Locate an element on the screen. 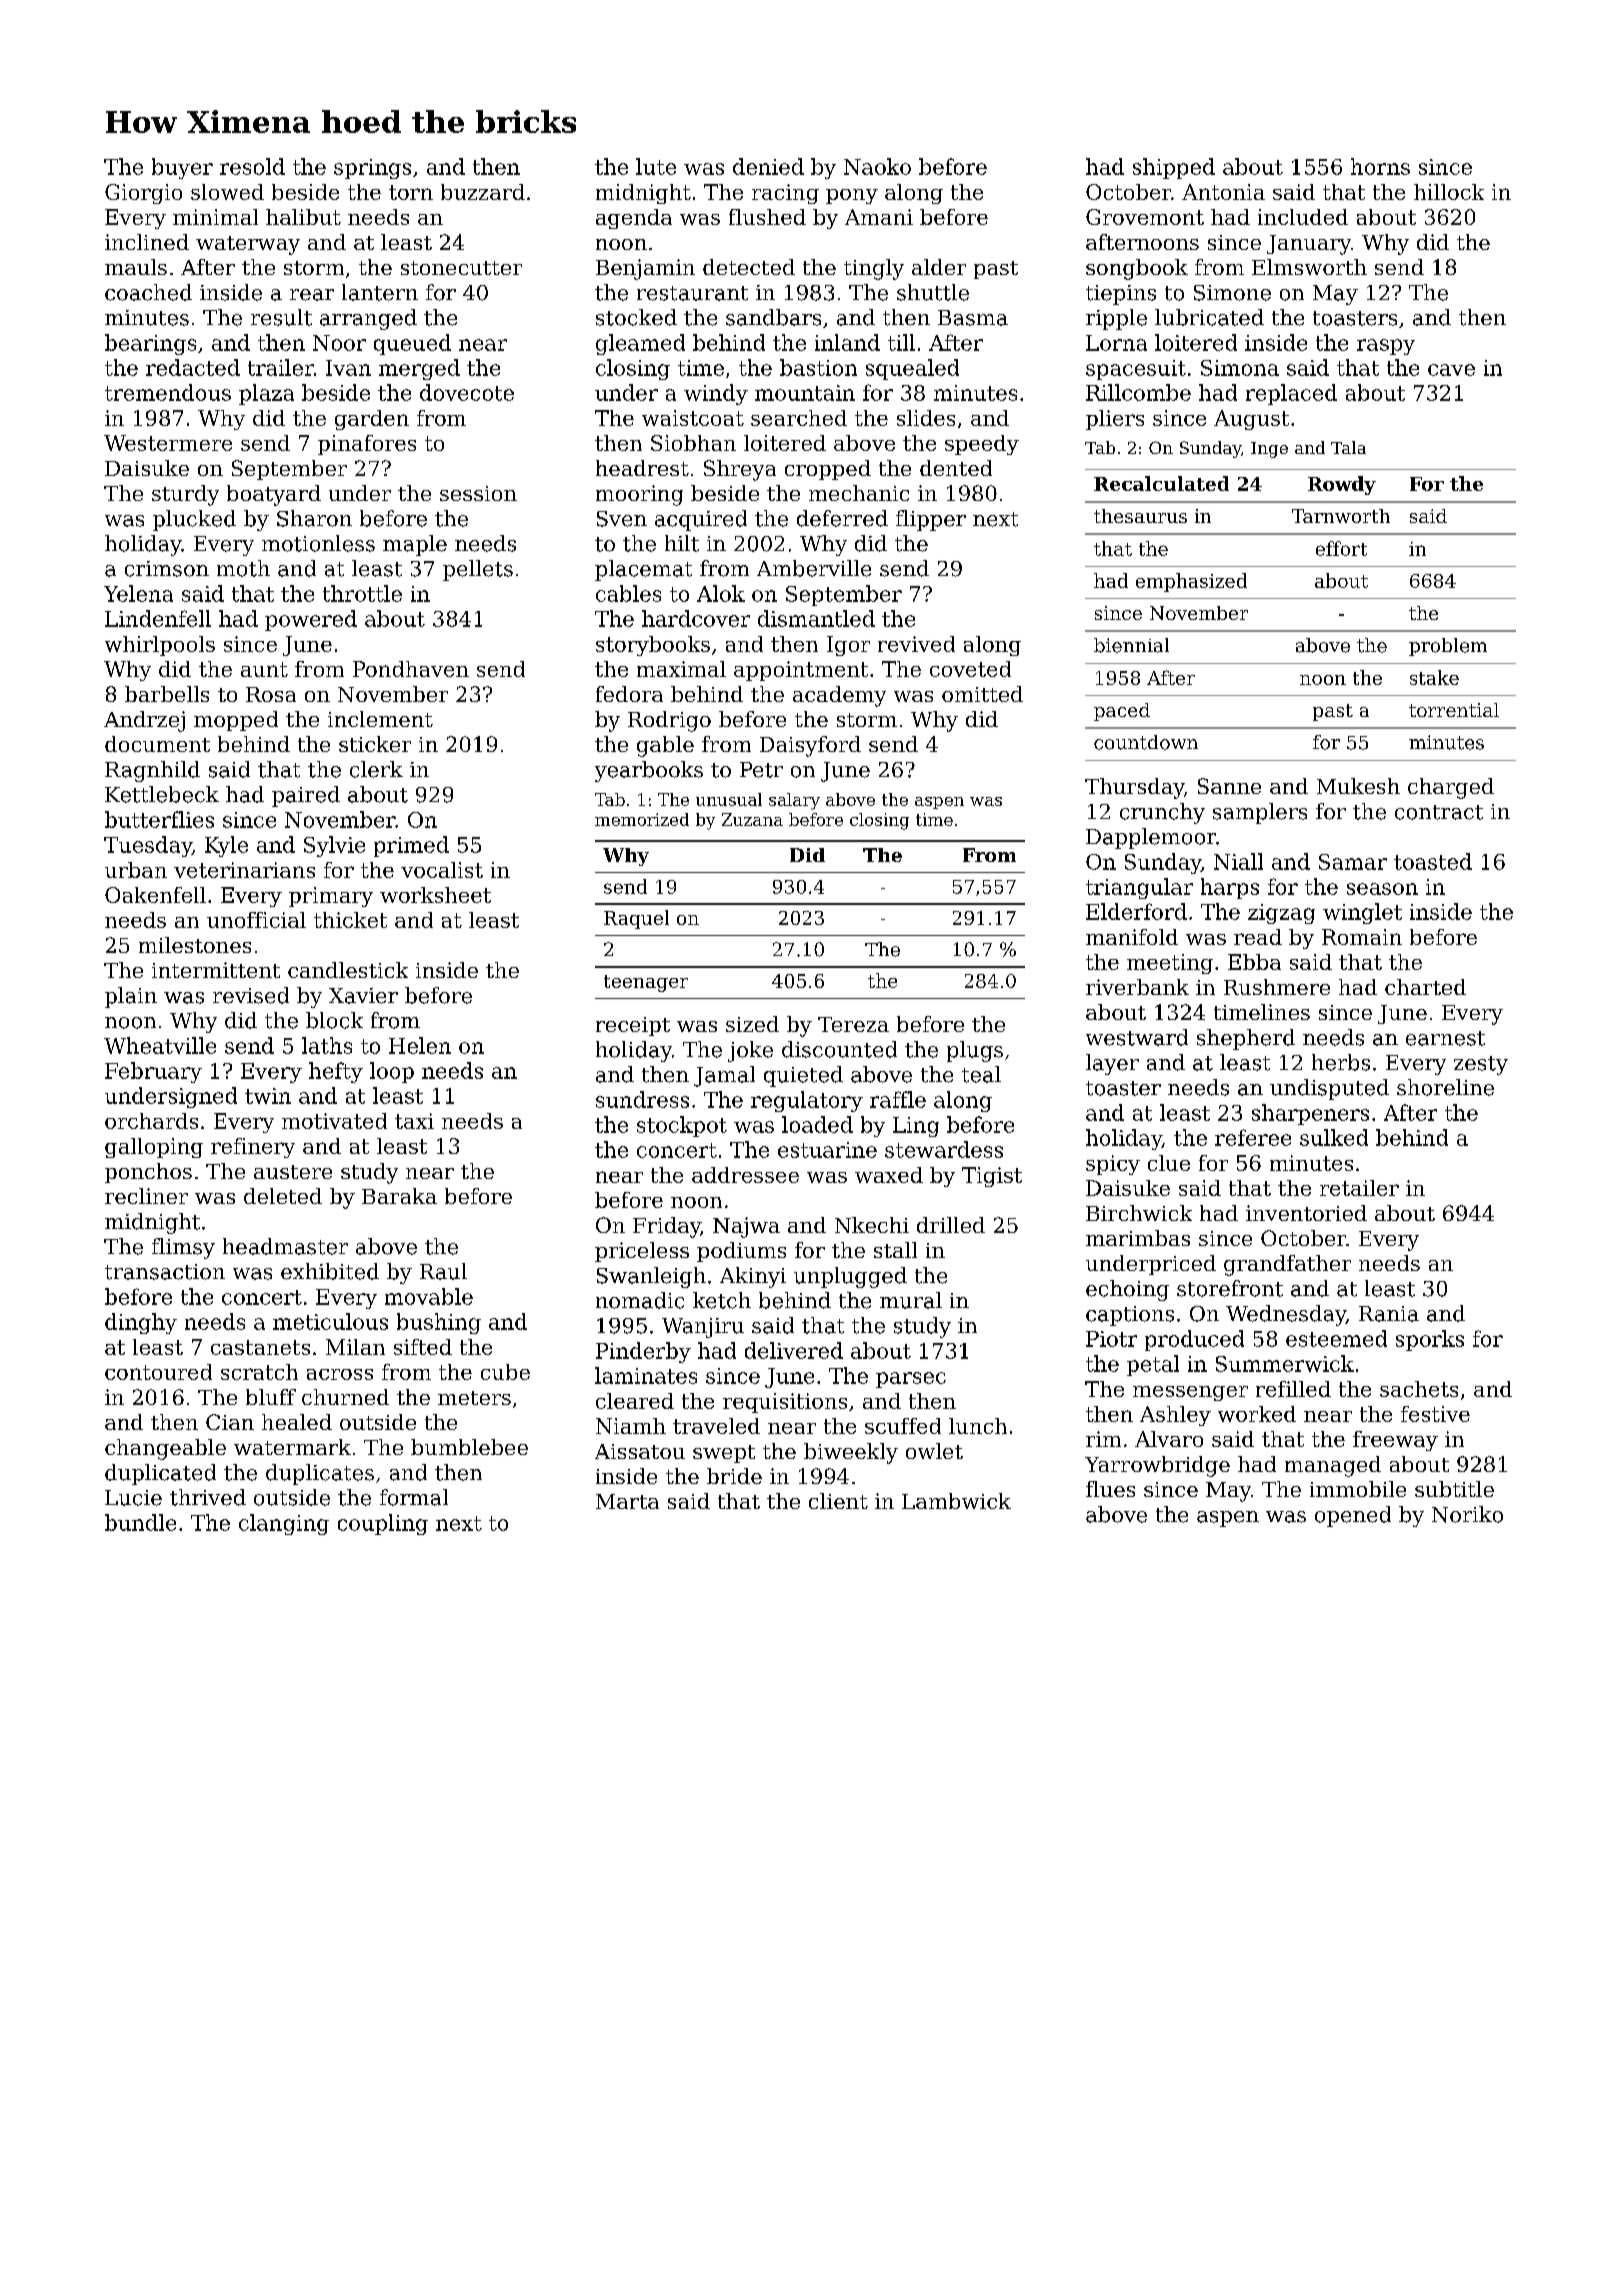 The image size is (1620, 2292). Najwa is located at coordinates (746, 1227).
